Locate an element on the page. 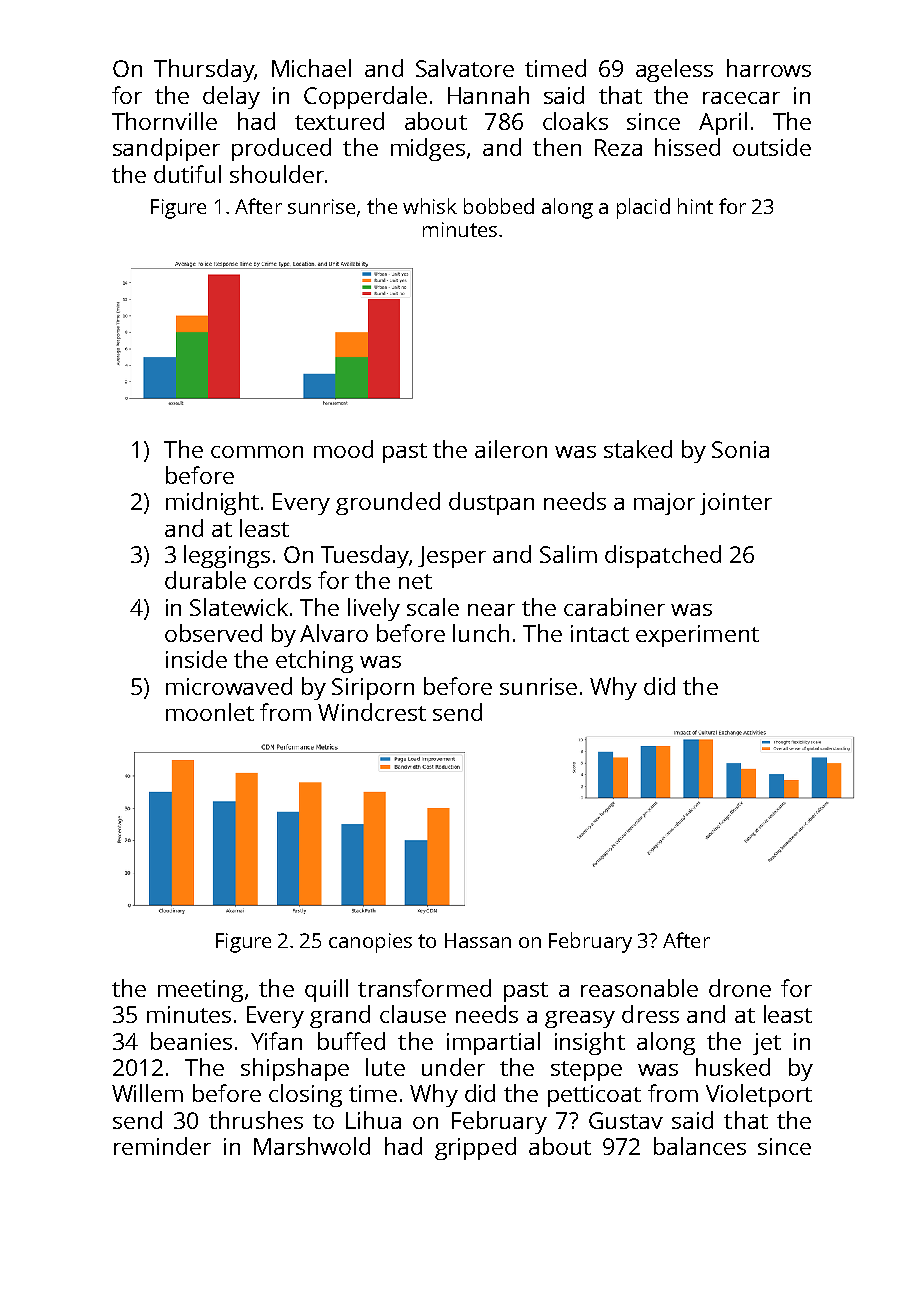 Image resolution: width=924 pixels, height=1311 pixels. transformed is located at coordinates (424, 988).
